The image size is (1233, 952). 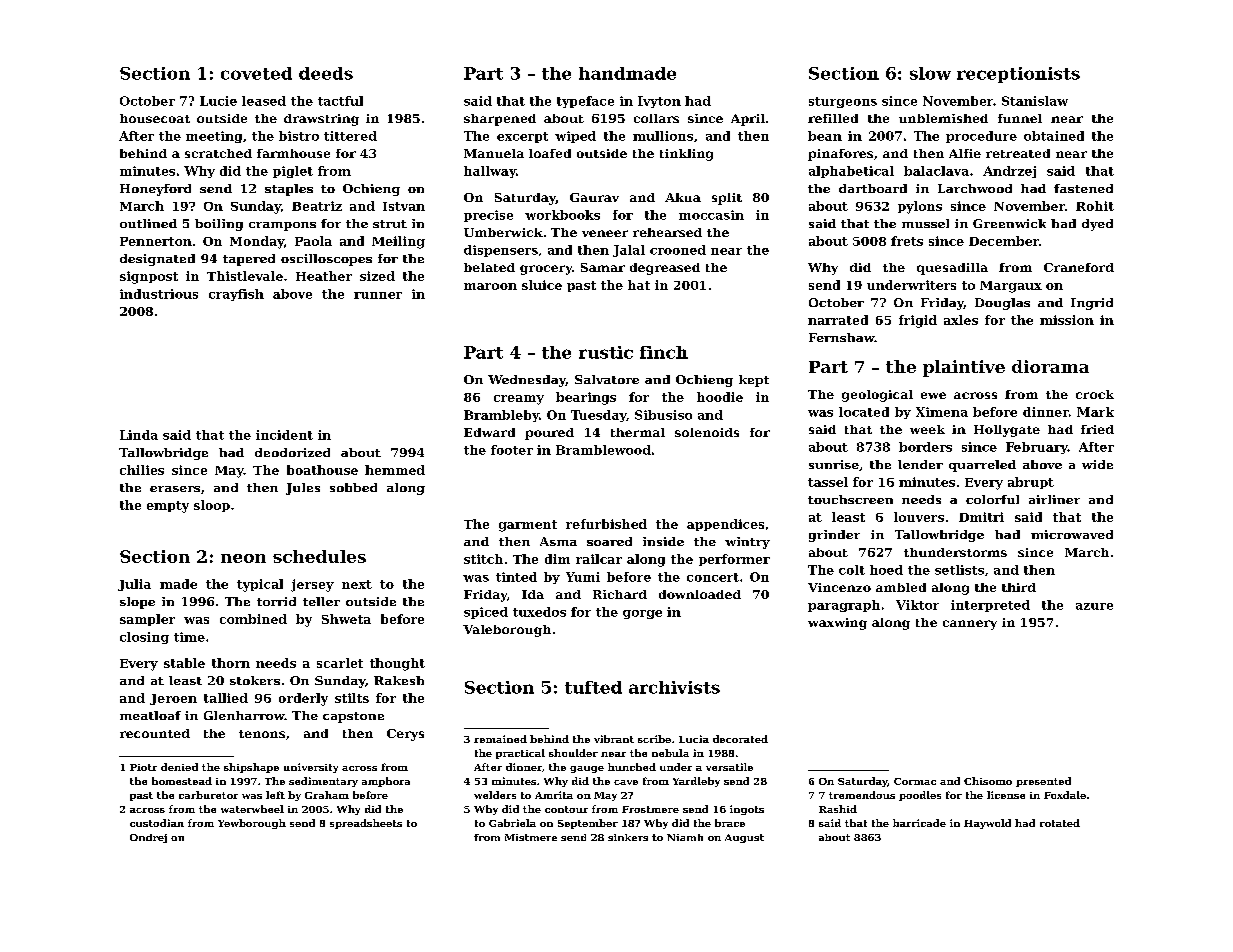 What do you see at coordinates (1072, 534) in the screenshot?
I see `microwaved` at bounding box center [1072, 534].
